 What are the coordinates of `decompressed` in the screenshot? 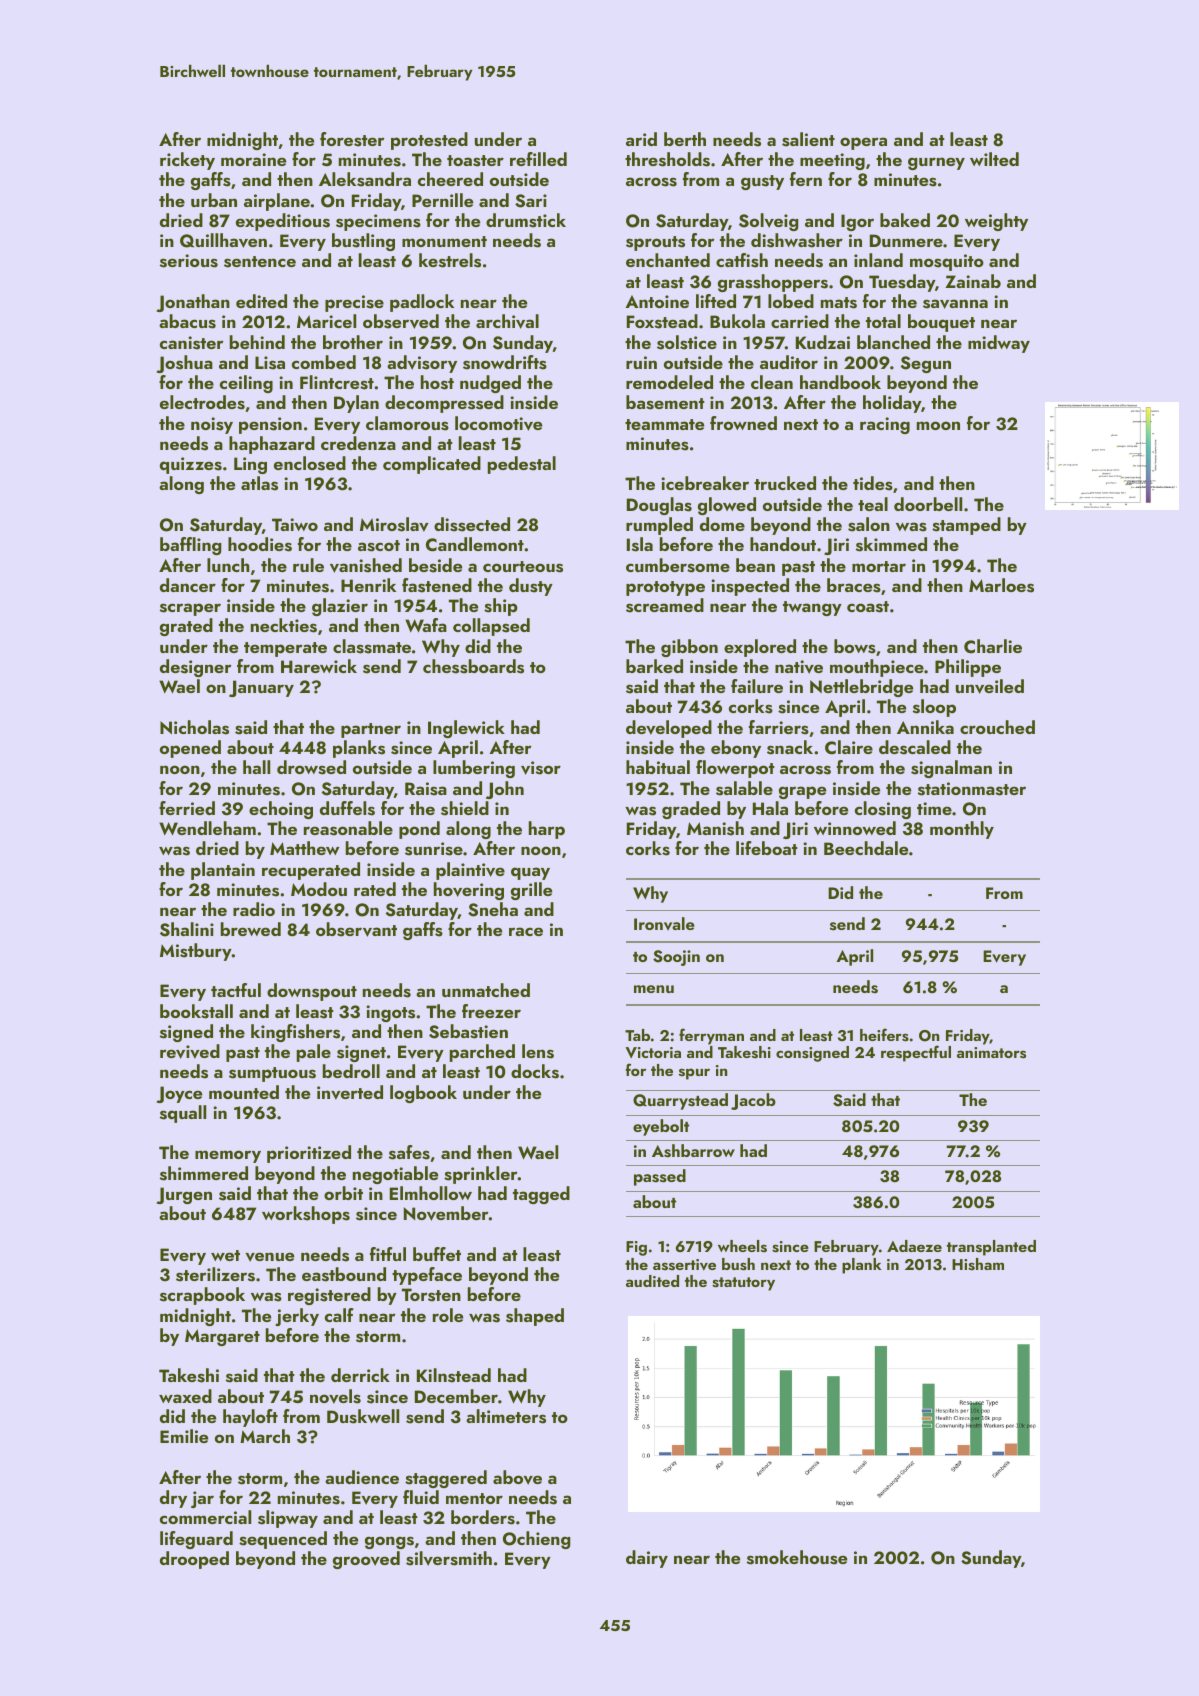 It's located at (444, 404).
